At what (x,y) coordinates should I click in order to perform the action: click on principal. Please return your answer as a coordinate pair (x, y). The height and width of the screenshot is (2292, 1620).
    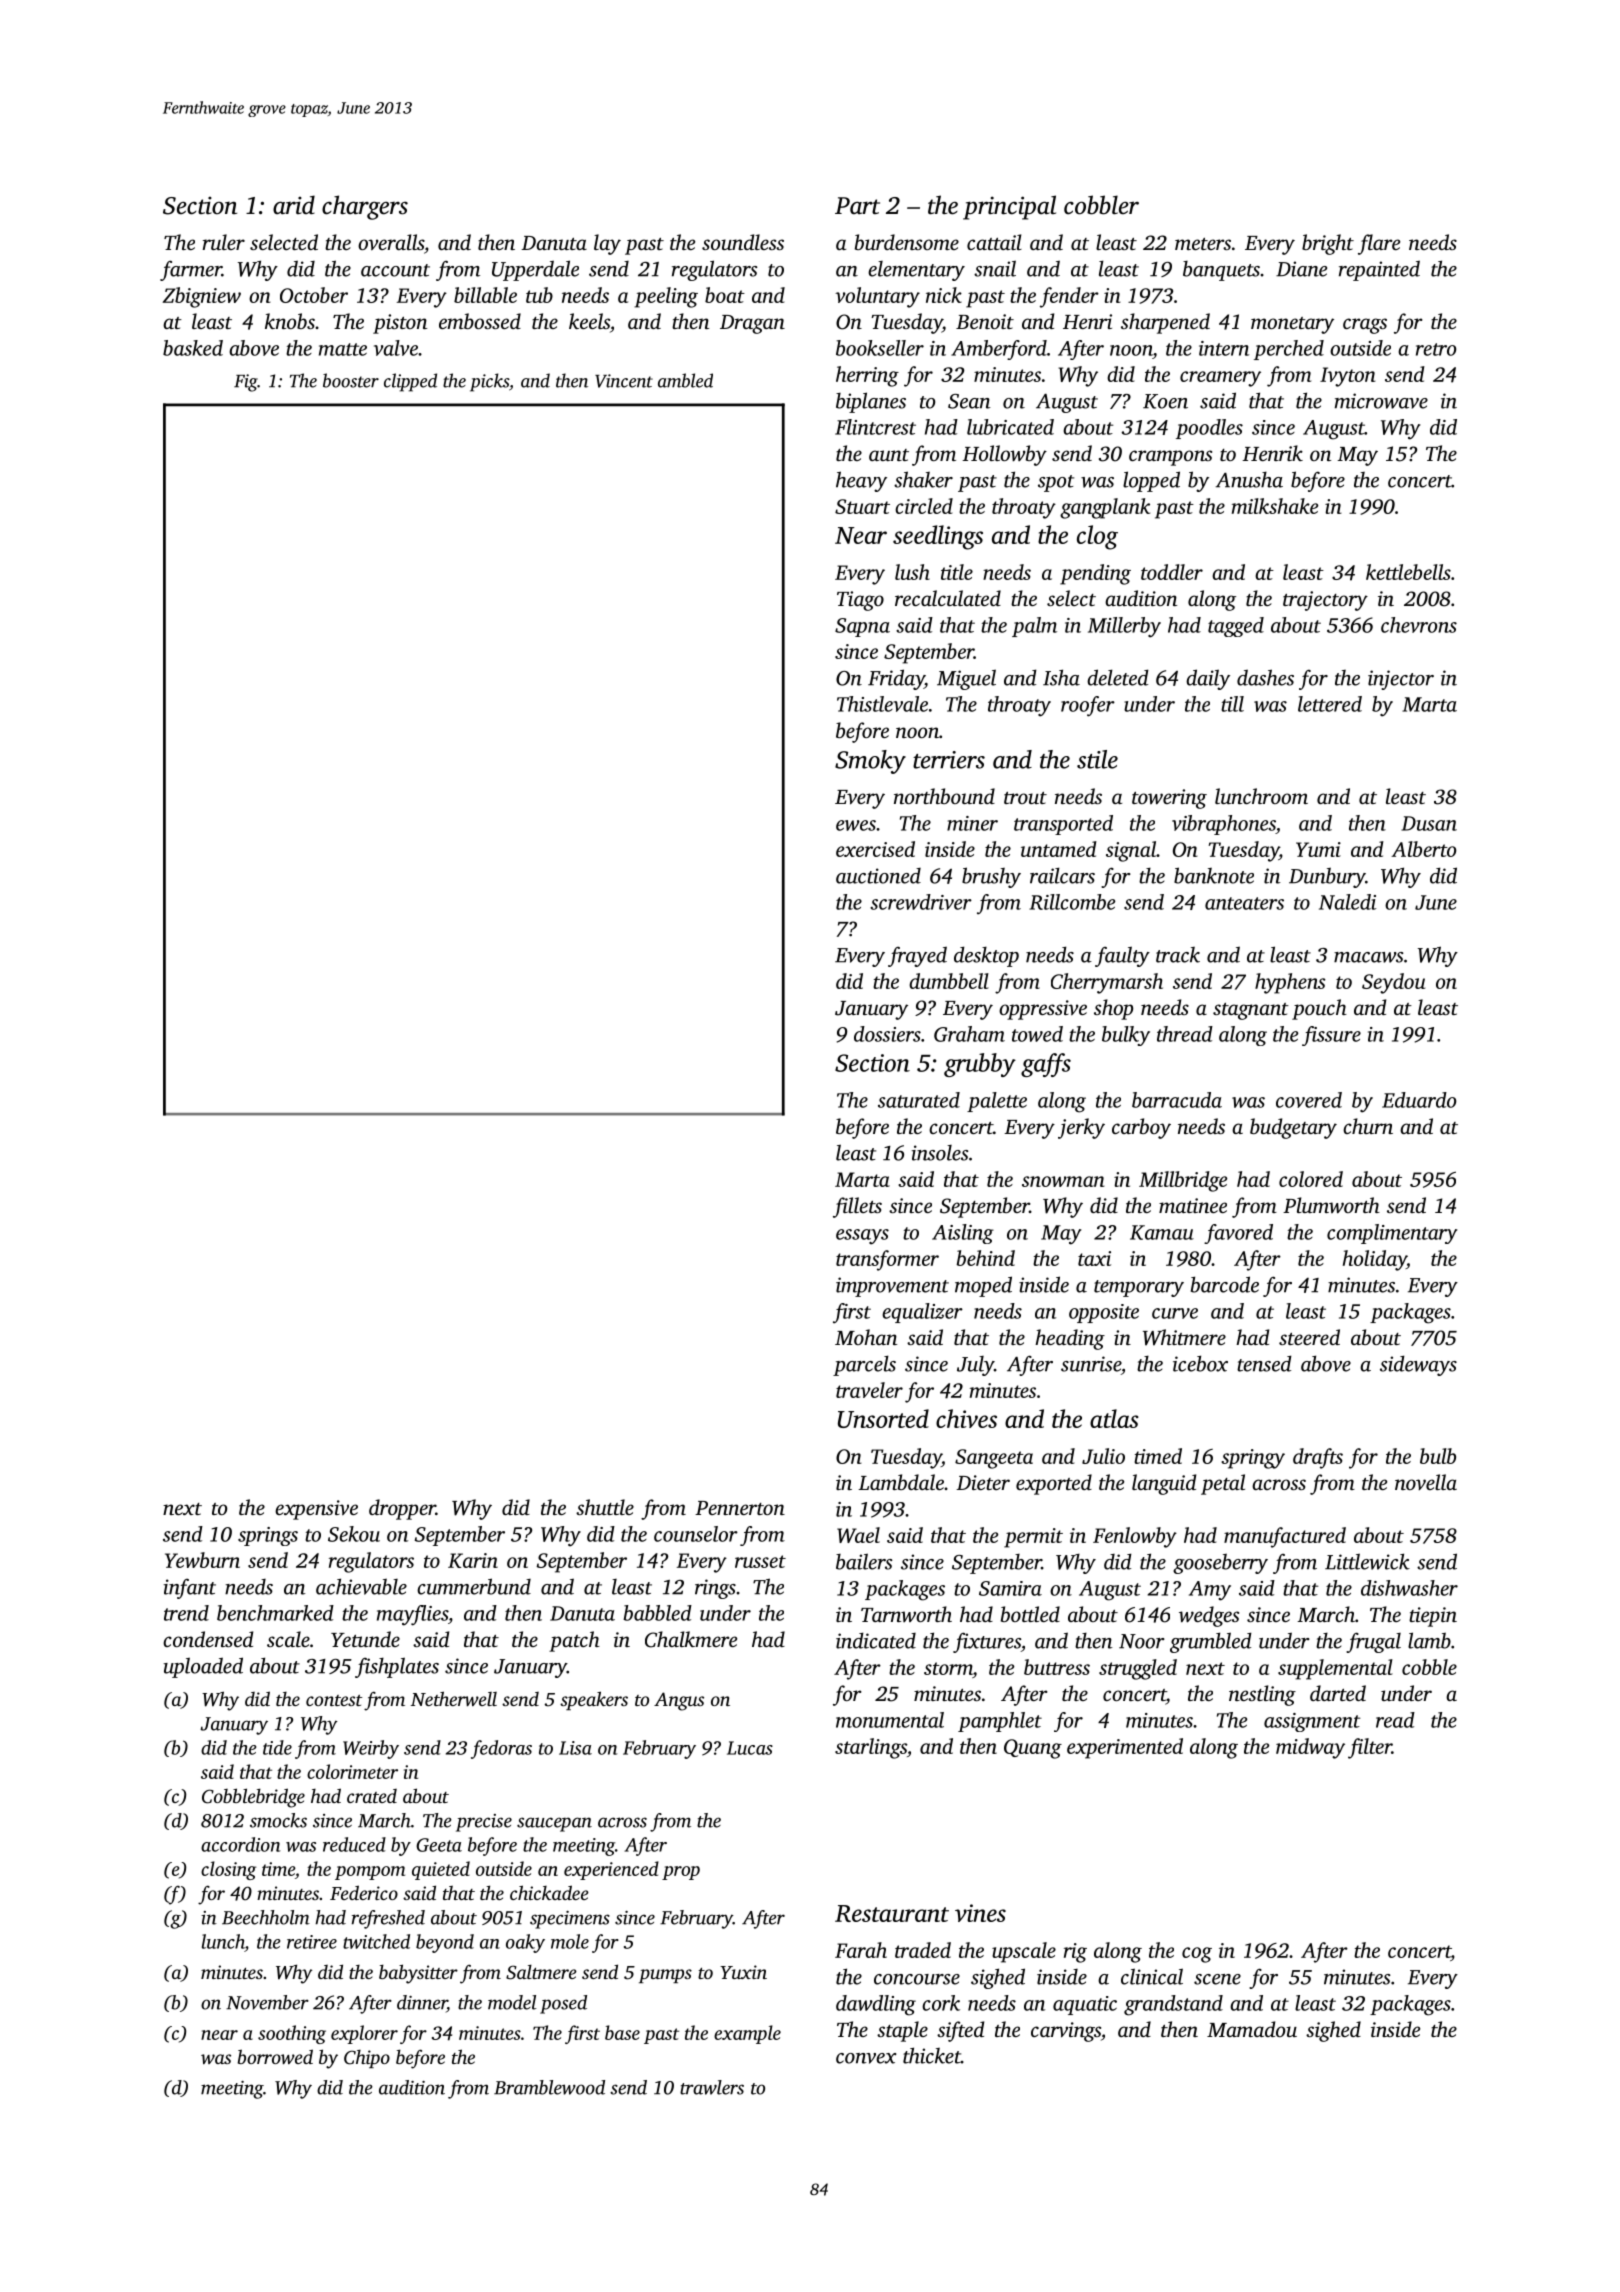
    Looking at the image, I should click on (1009, 207).
